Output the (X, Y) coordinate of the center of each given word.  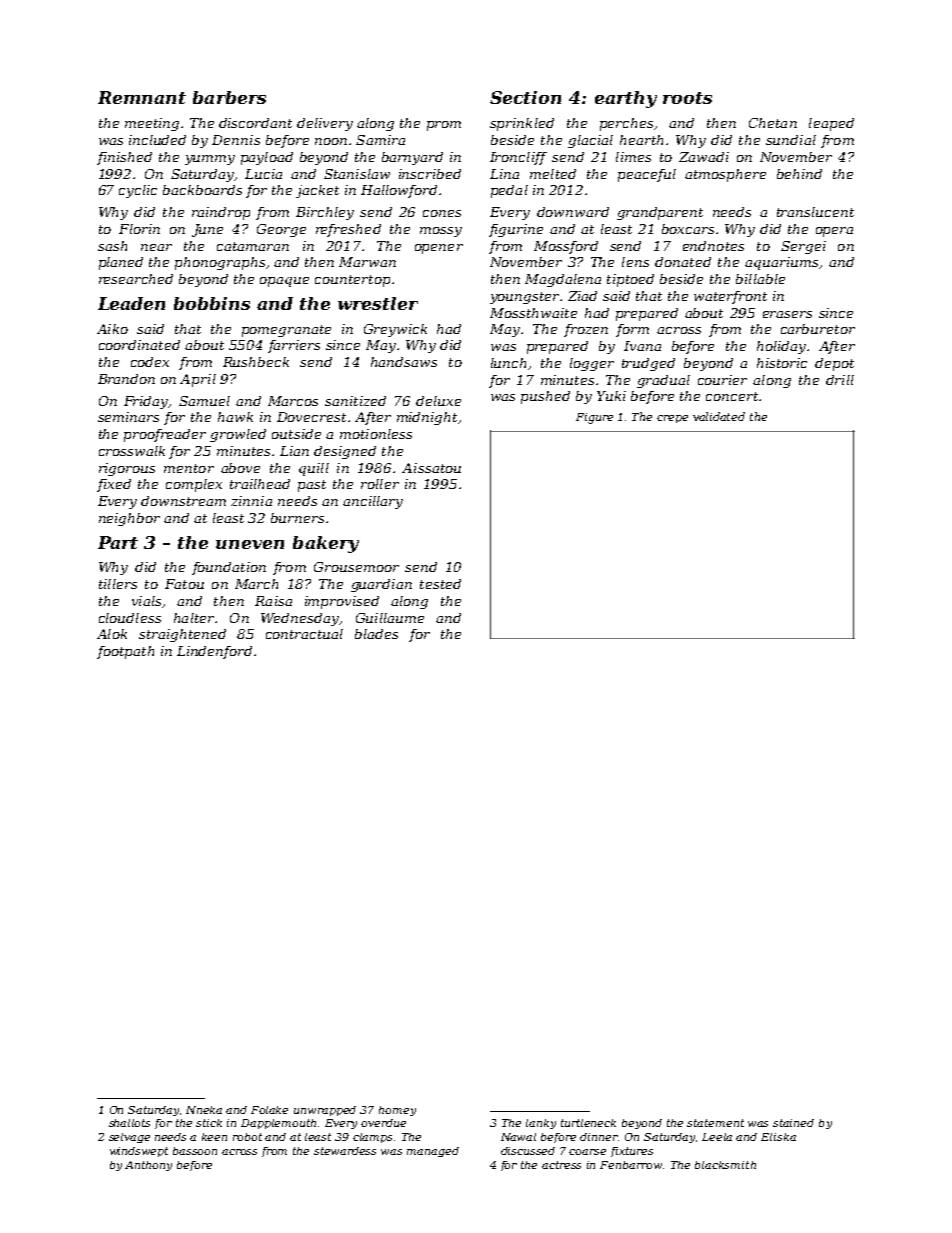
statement (715, 1123)
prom (444, 126)
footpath (125, 652)
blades (376, 634)
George (281, 230)
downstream (183, 501)
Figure (594, 418)
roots (687, 98)
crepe (672, 419)
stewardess (345, 1151)
